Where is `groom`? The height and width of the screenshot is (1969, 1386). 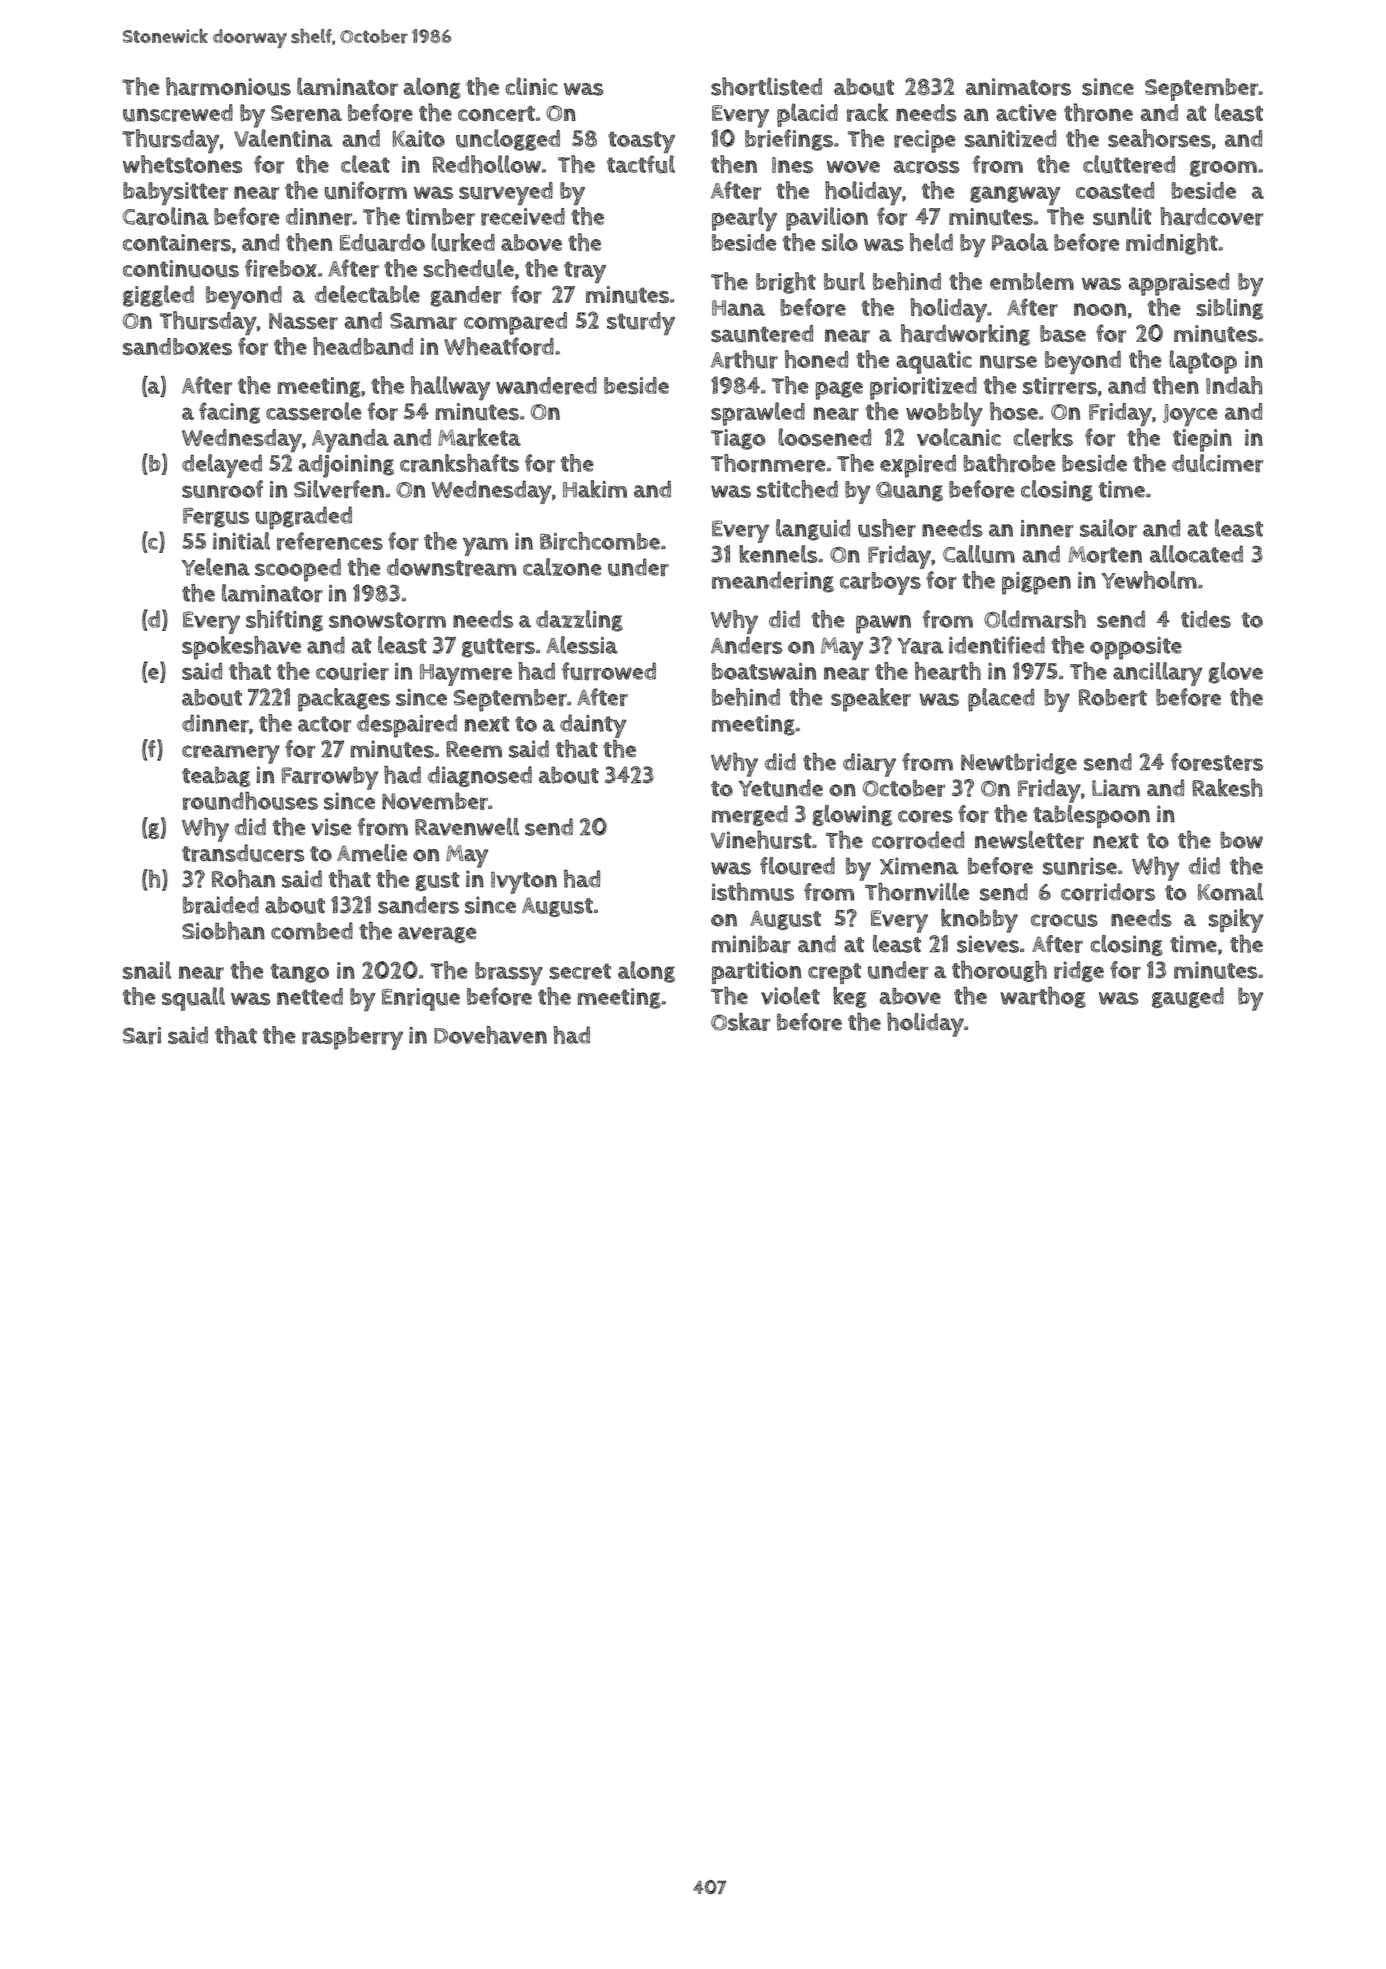 groom is located at coordinates (1223, 168).
